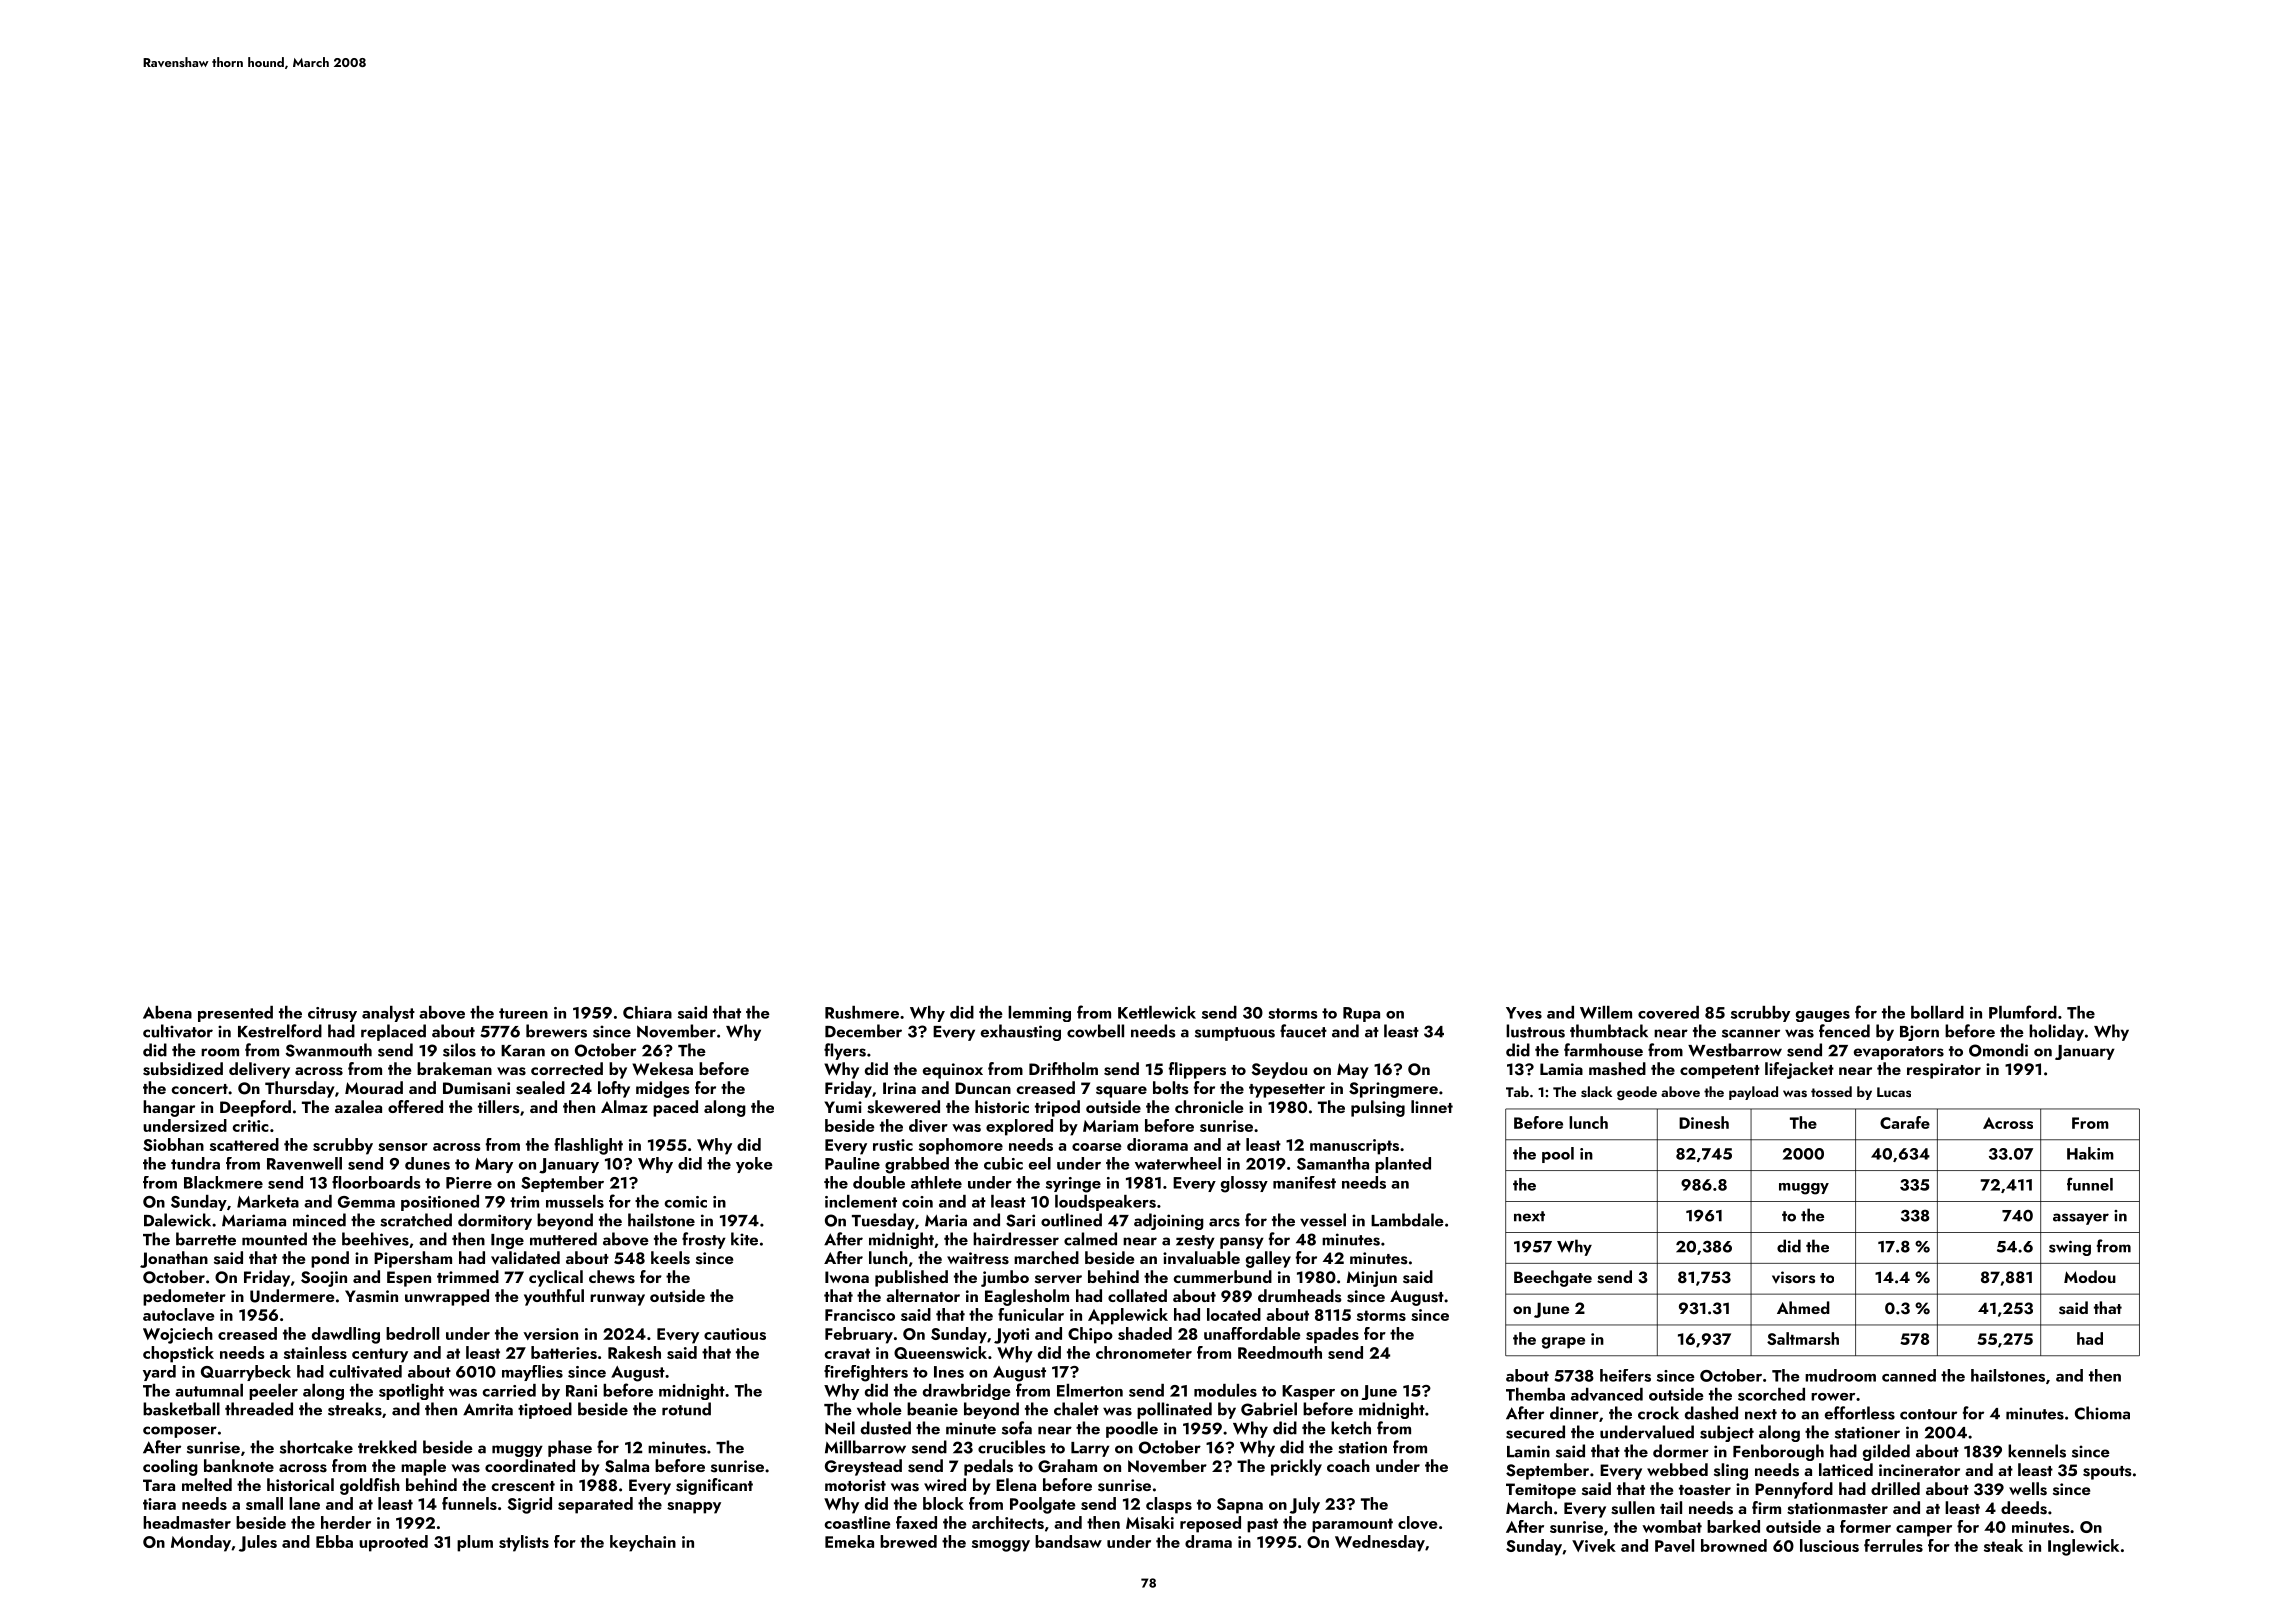 The image size is (2282, 1614). What do you see at coordinates (1899, 1053) in the document?
I see `evaporators` at bounding box center [1899, 1053].
